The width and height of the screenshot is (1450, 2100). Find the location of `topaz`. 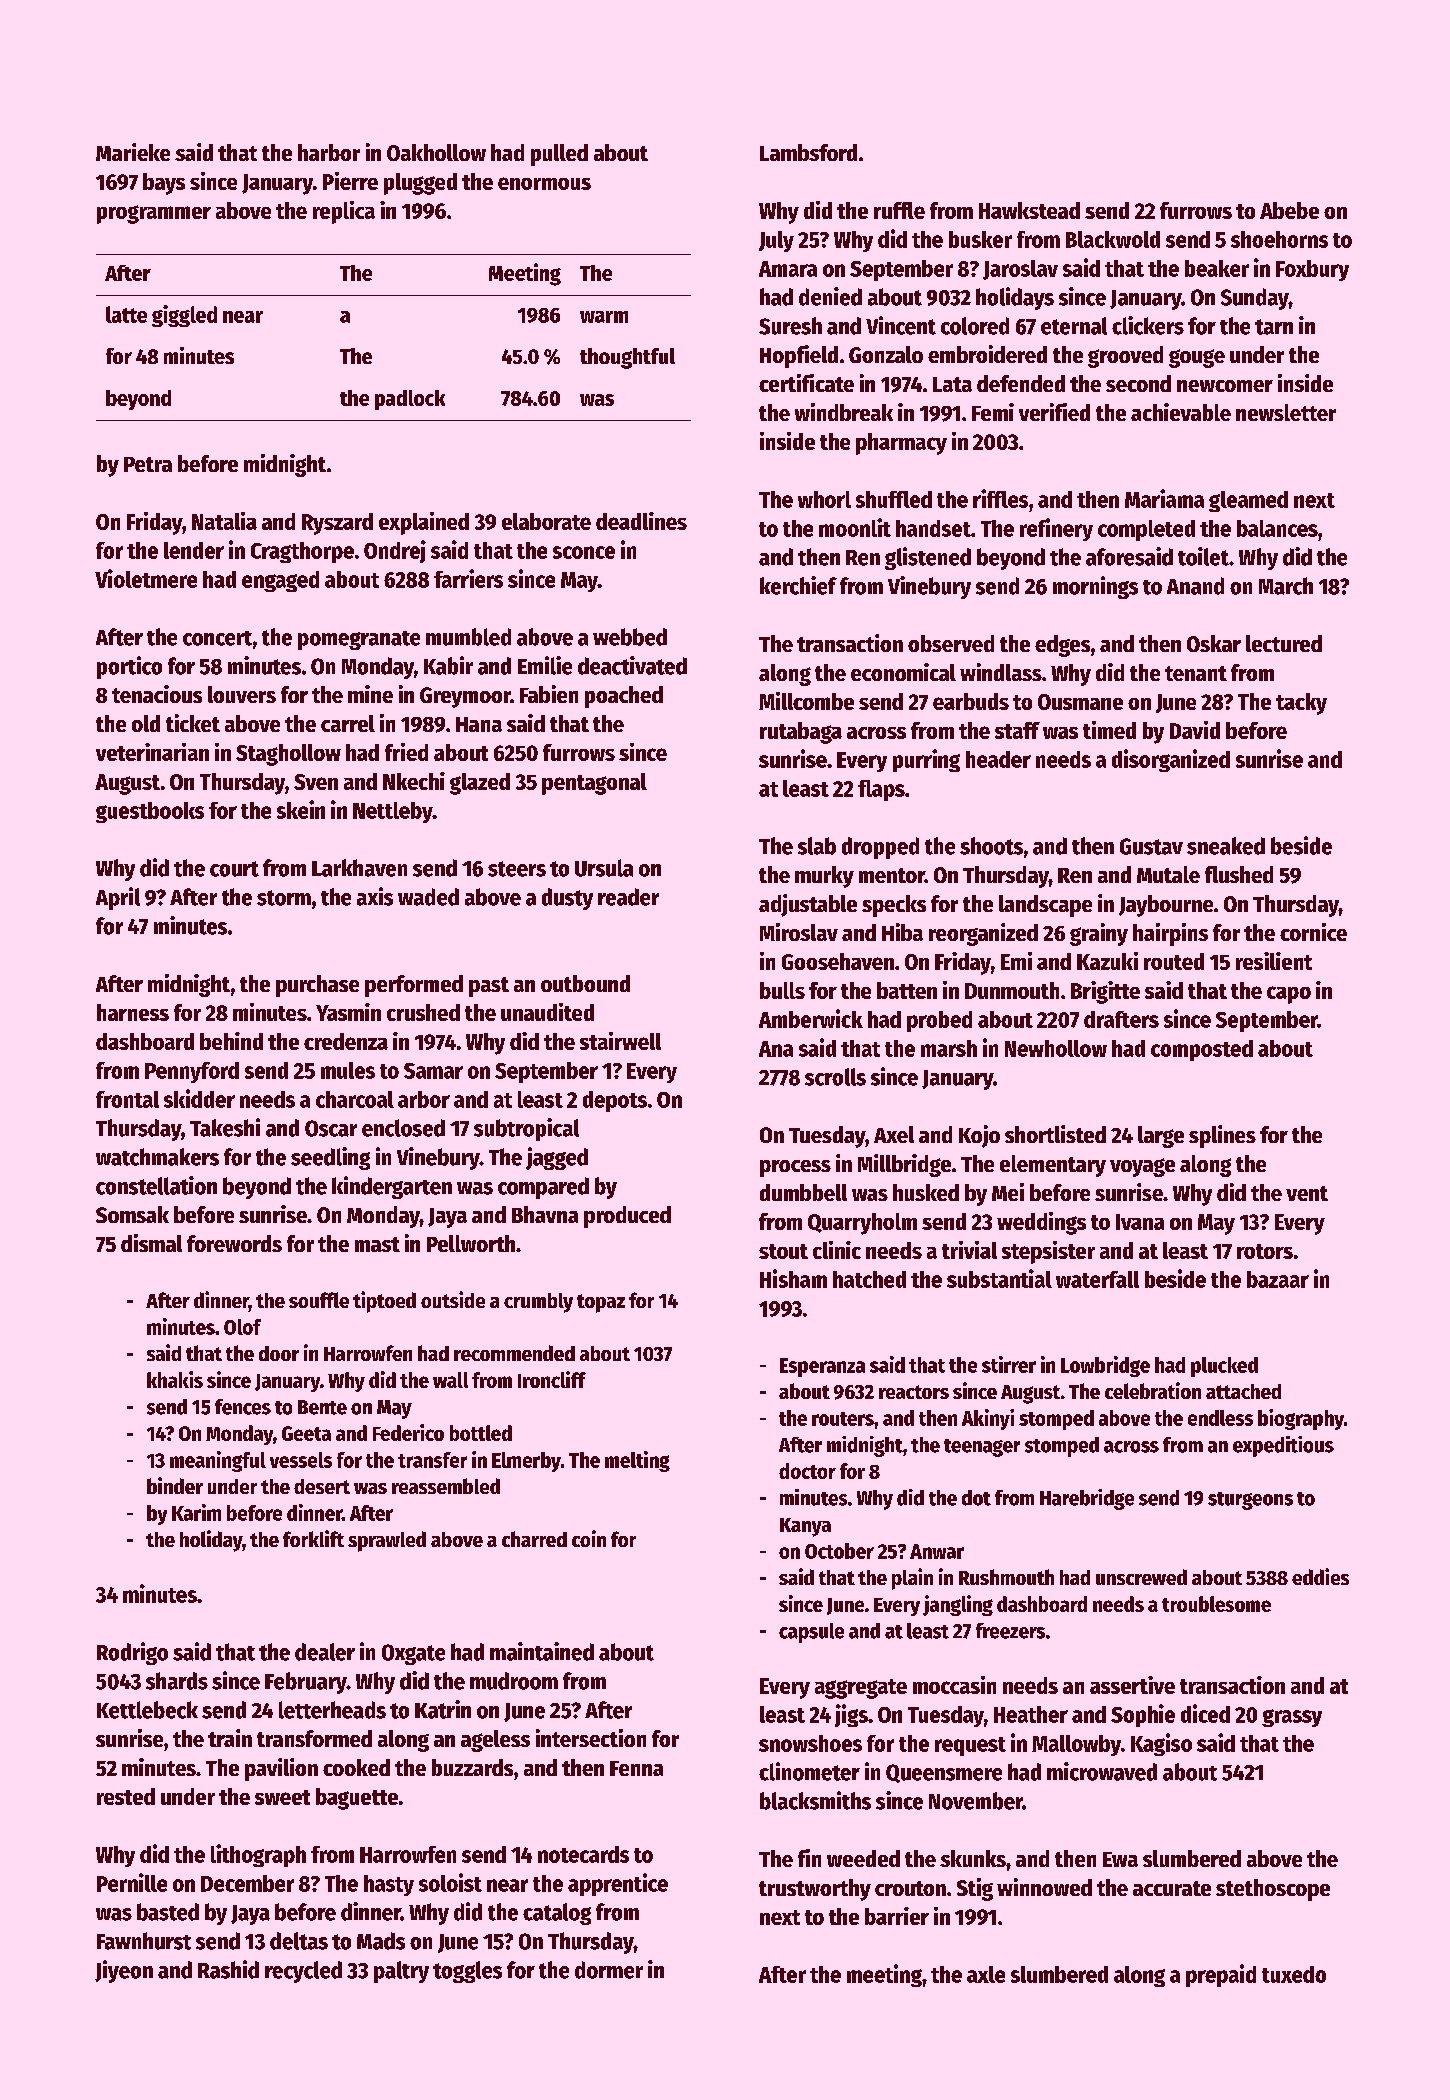

topaz is located at coordinates (601, 1303).
